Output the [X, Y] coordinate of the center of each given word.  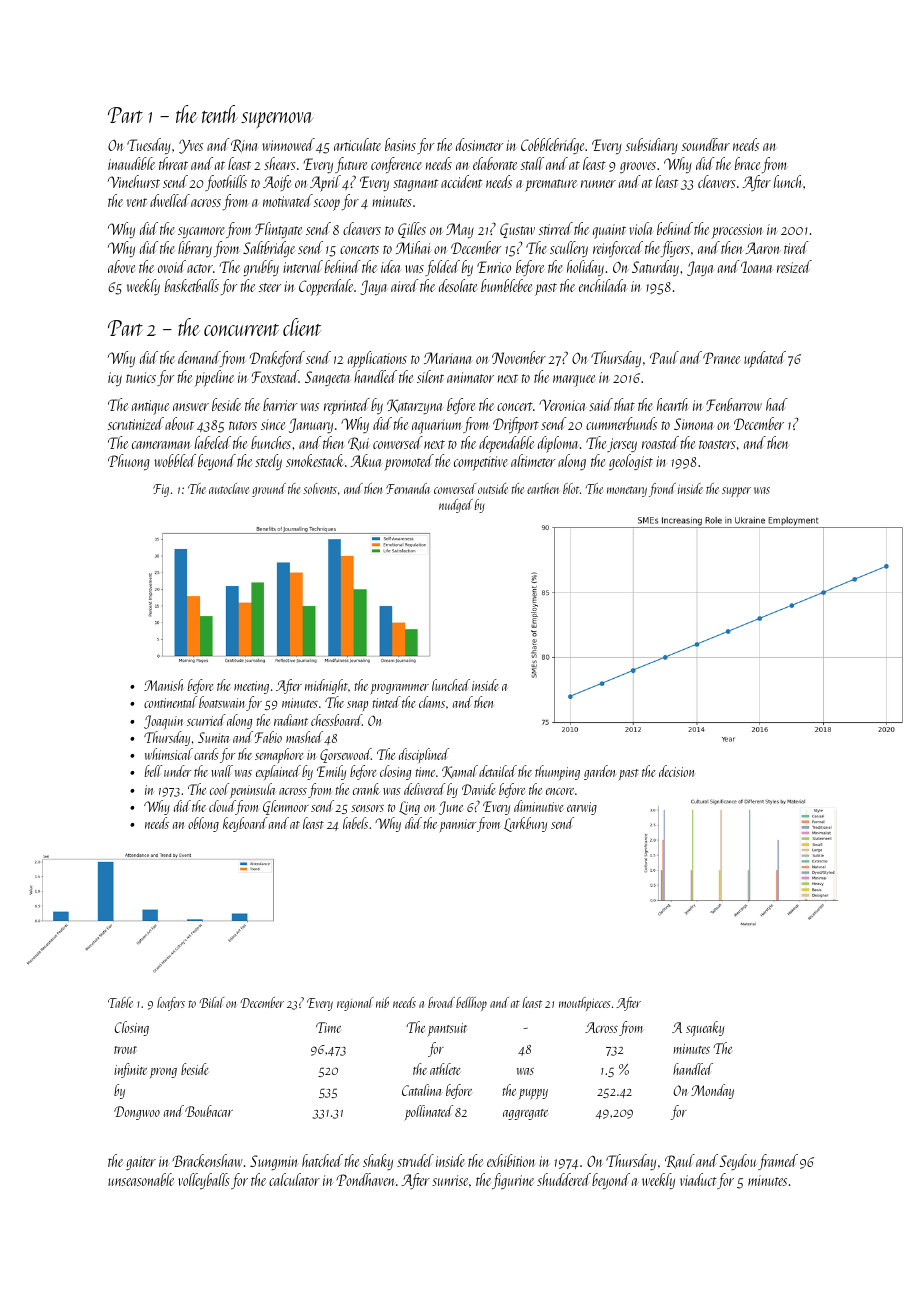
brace [747, 163]
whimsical [169, 754]
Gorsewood [345, 755]
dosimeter [479, 144]
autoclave [229, 488]
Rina [244, 146]
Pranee [721, 358]
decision [676, 771]
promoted [409, 462]
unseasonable [141, 1179]
